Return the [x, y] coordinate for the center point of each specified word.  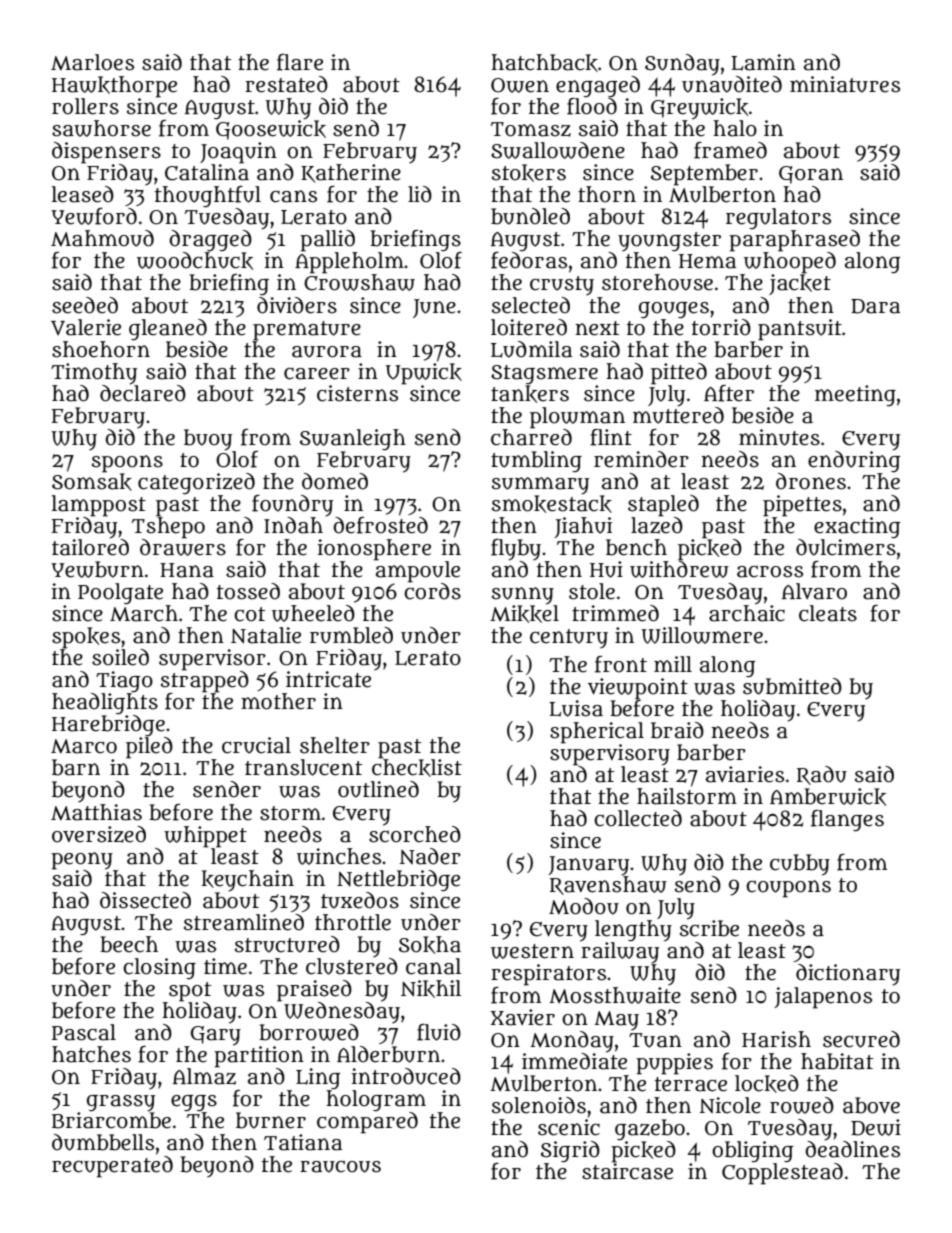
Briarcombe [111, 1120]
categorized [196, 483]
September [704, 175]
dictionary [848, 975]
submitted [792, 686]
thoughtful [208, 196]
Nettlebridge [398, 880]
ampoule [418, 571]
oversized [99, 834]
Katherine [351, 173]
